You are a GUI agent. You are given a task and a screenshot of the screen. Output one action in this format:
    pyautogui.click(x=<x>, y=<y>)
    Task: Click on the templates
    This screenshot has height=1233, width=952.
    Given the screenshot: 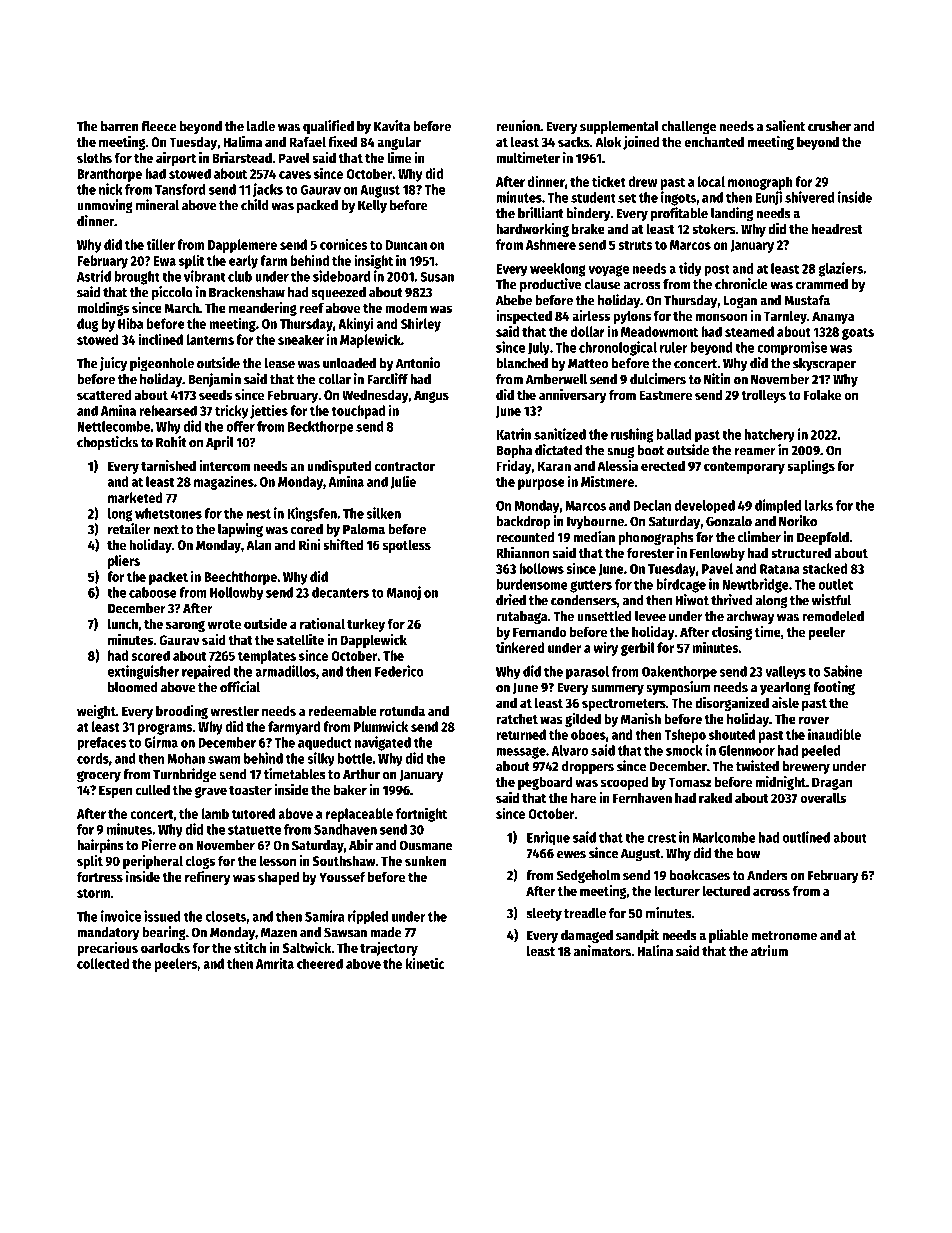 What is the action you would take?
    pyautogui.click(x=267, y=657)
